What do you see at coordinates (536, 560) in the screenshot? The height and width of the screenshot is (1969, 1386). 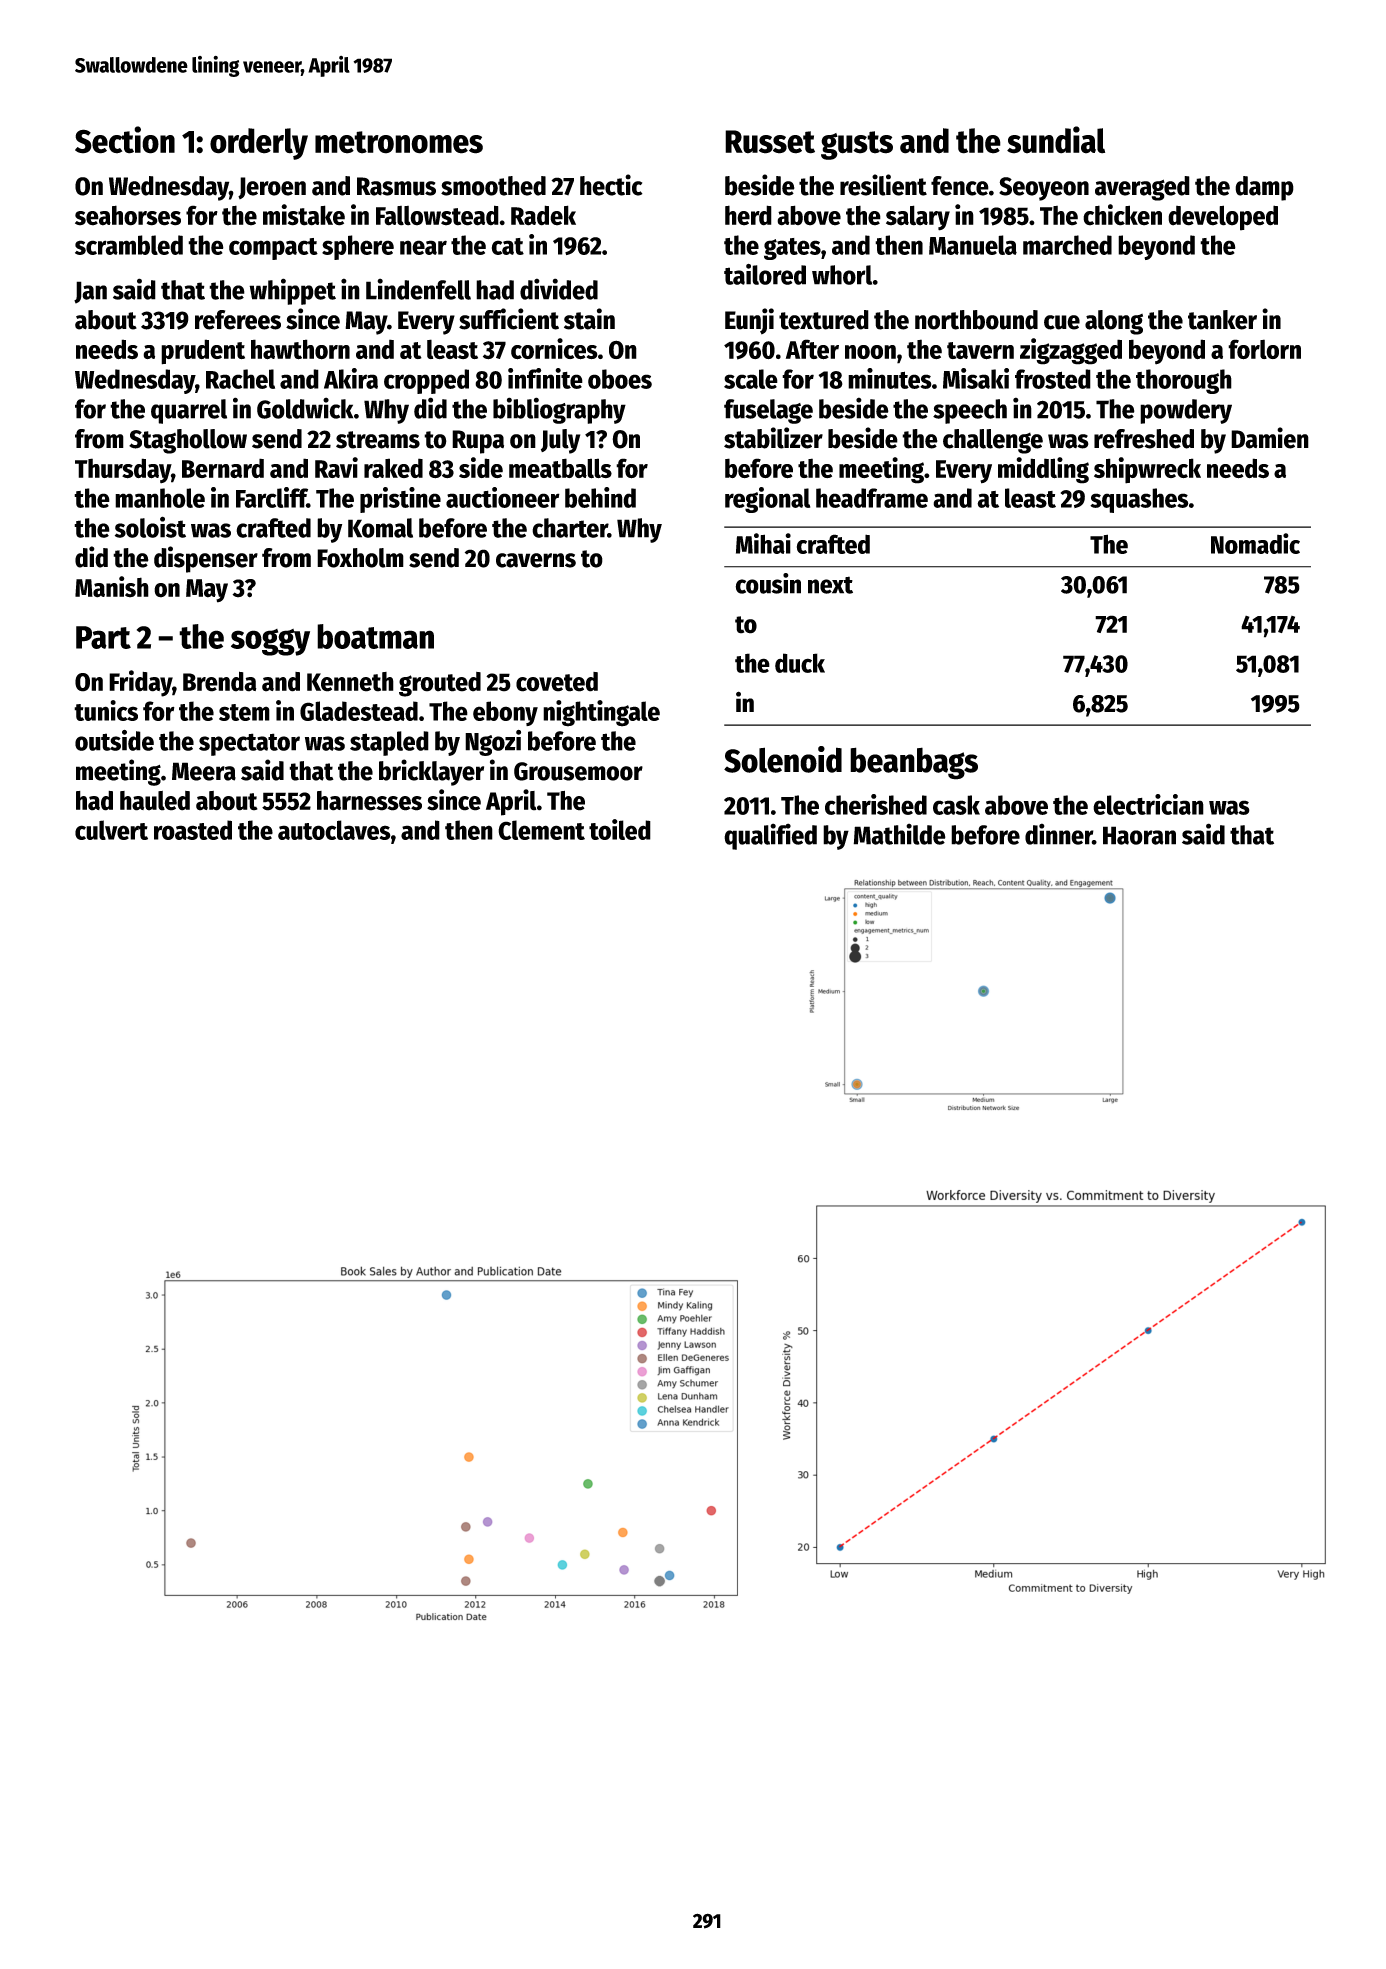 I see `caverns` at bounding box center [536, 560].
